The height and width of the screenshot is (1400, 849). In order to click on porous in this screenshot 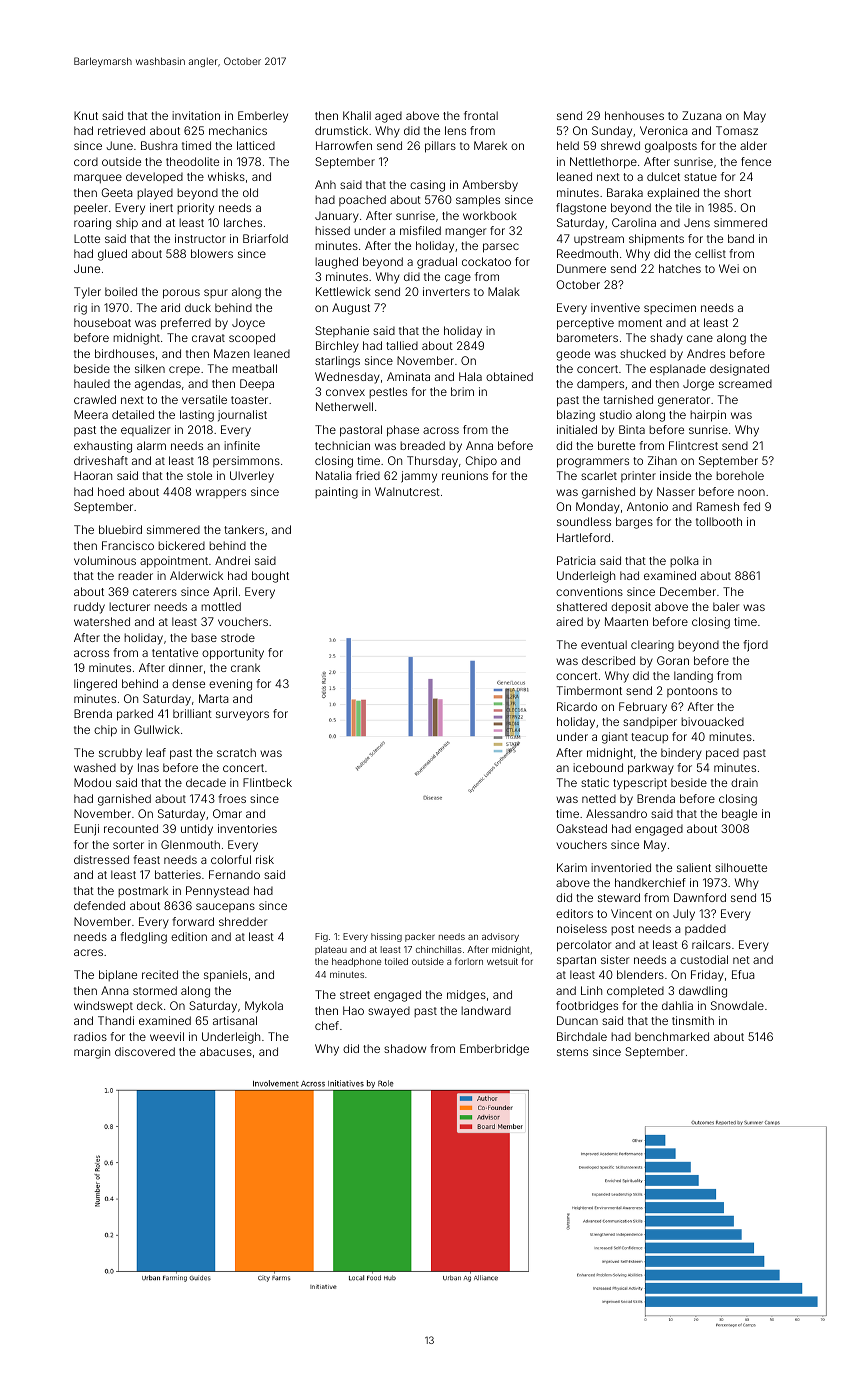, I will do `click(181, 294)`.
